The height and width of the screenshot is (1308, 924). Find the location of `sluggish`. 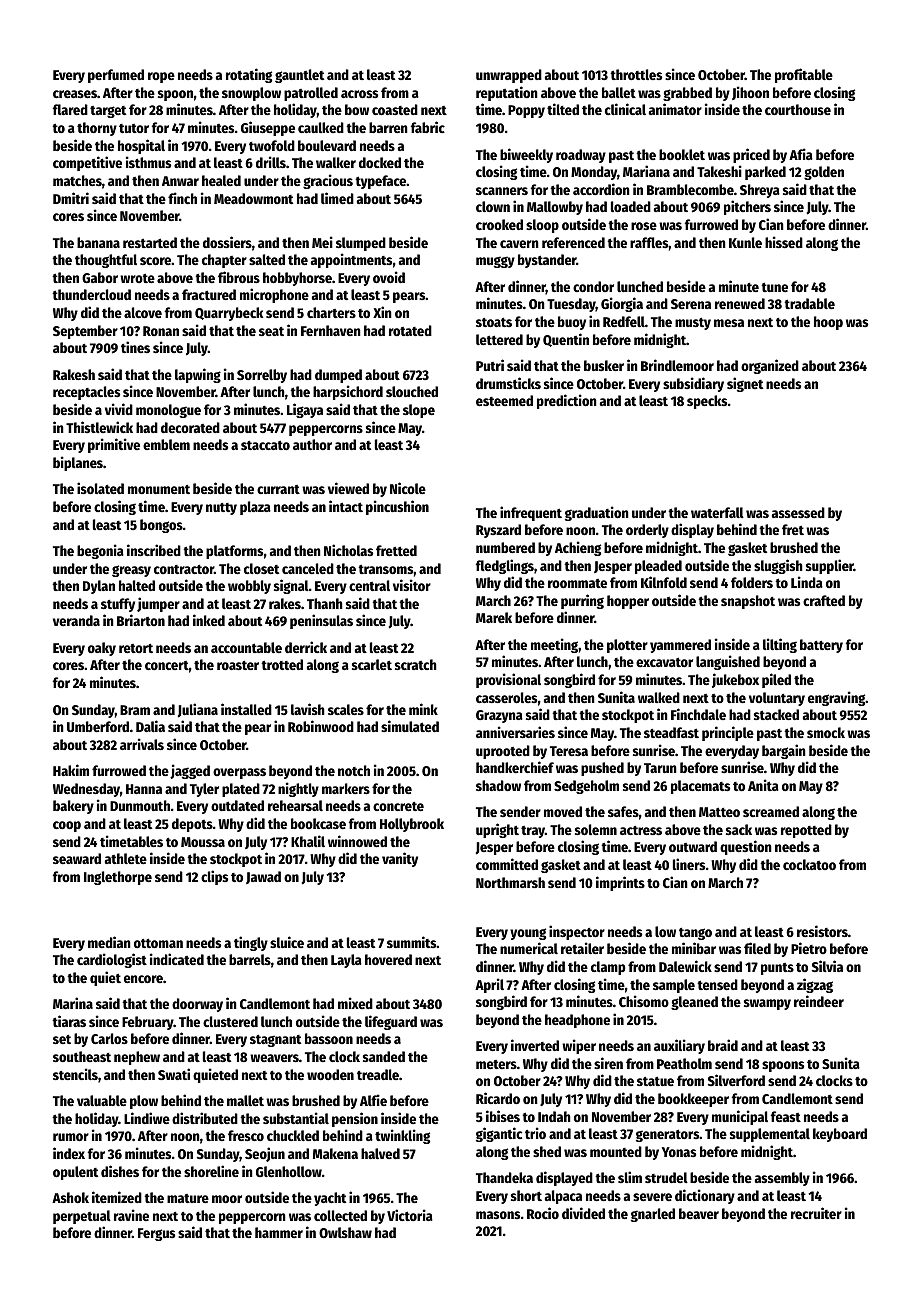

sluggish is located at coordinates (778, 566).
